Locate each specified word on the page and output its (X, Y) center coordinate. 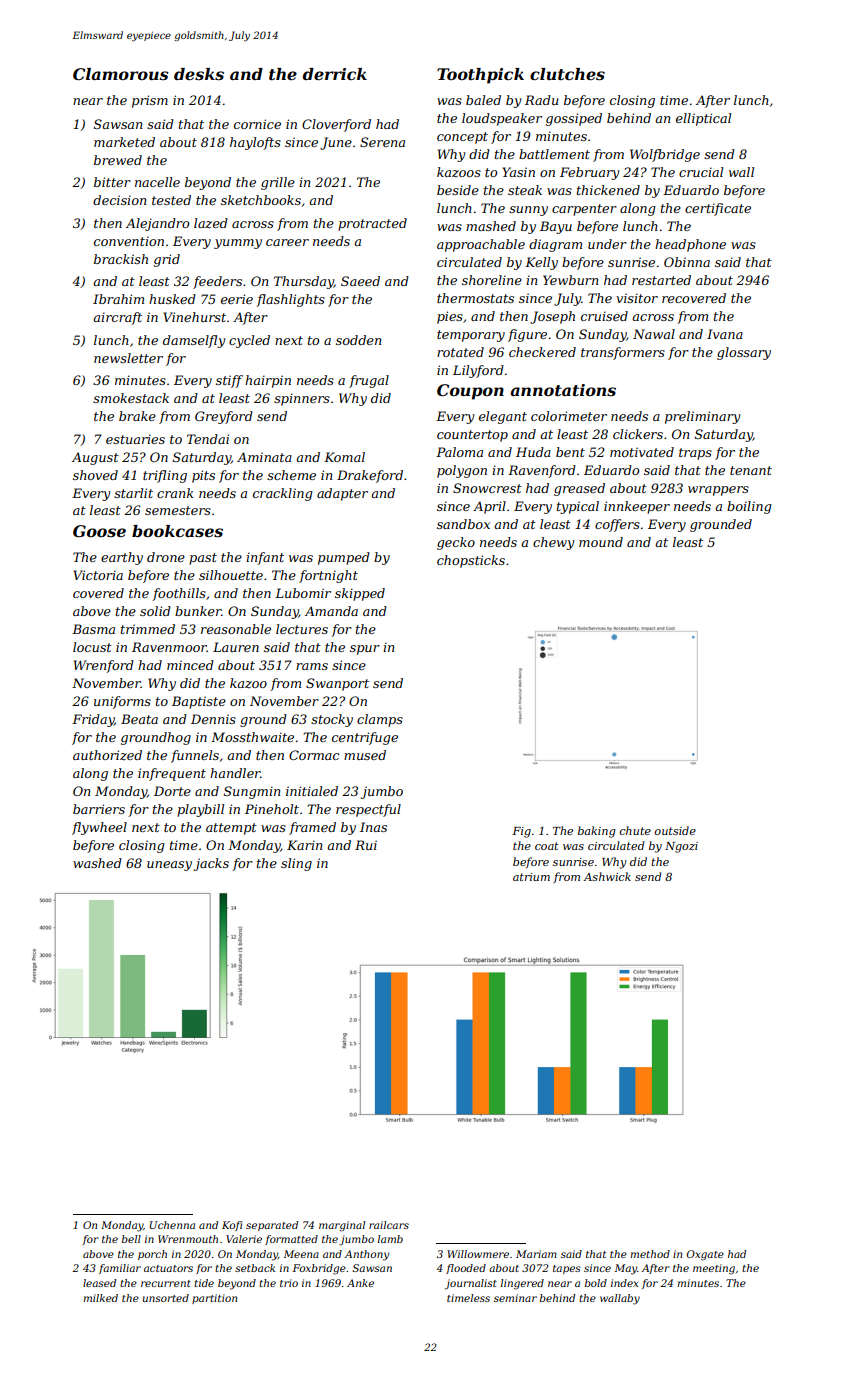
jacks (211, 864)
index (624, 1283)
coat (547, 846)
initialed (312, 791)
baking (597, 832)
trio (289, 1283)
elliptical (703, 119)
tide (204, 1283)
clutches (567, 74)
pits (203, 476)
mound (601, 542)
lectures (302, 629)
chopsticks (471, 561)
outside (675, 830)
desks (199, 74)
